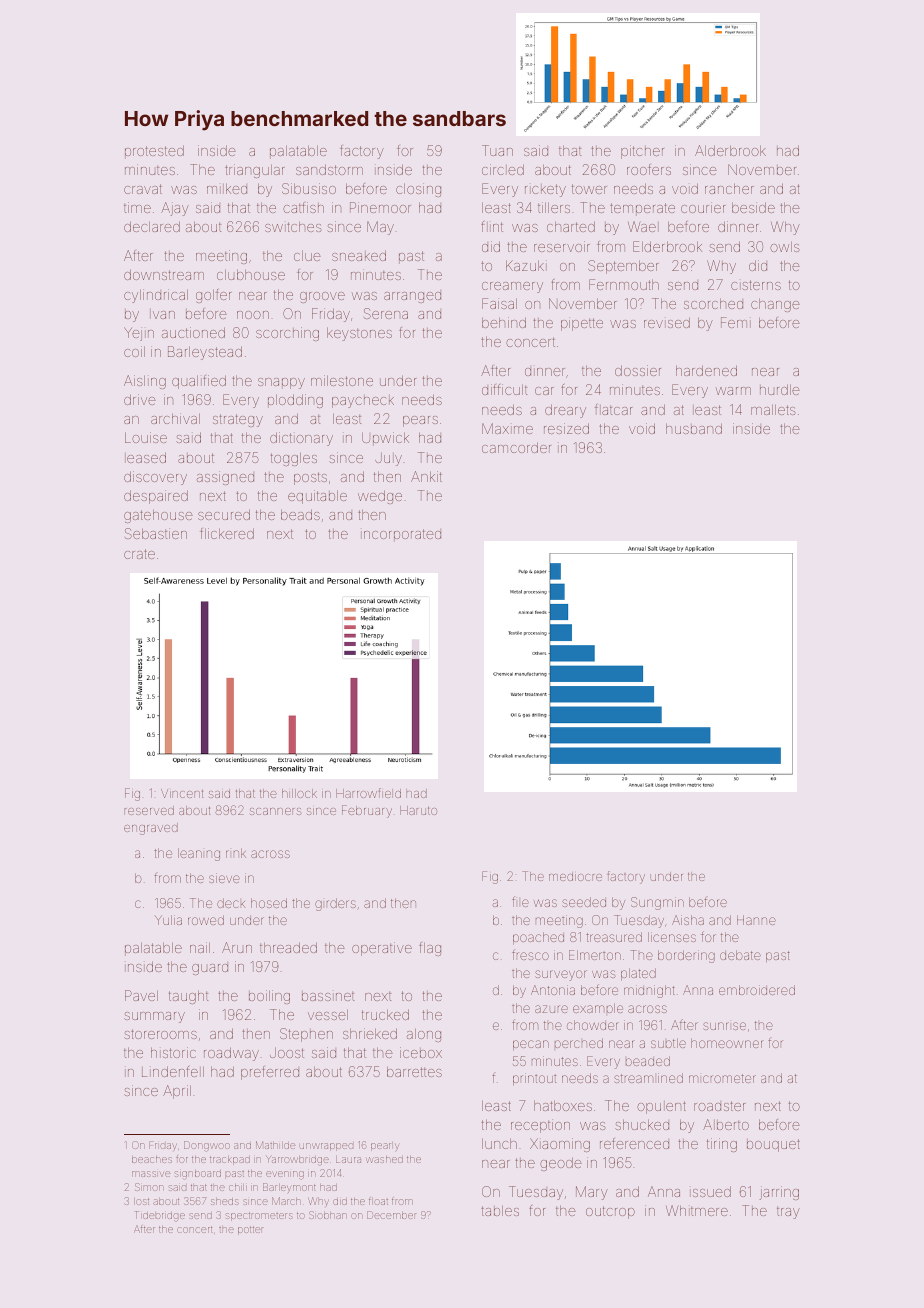  Describe the element at coordinates (642, 152) in the screenshot. I see `pitcher` at that location.
